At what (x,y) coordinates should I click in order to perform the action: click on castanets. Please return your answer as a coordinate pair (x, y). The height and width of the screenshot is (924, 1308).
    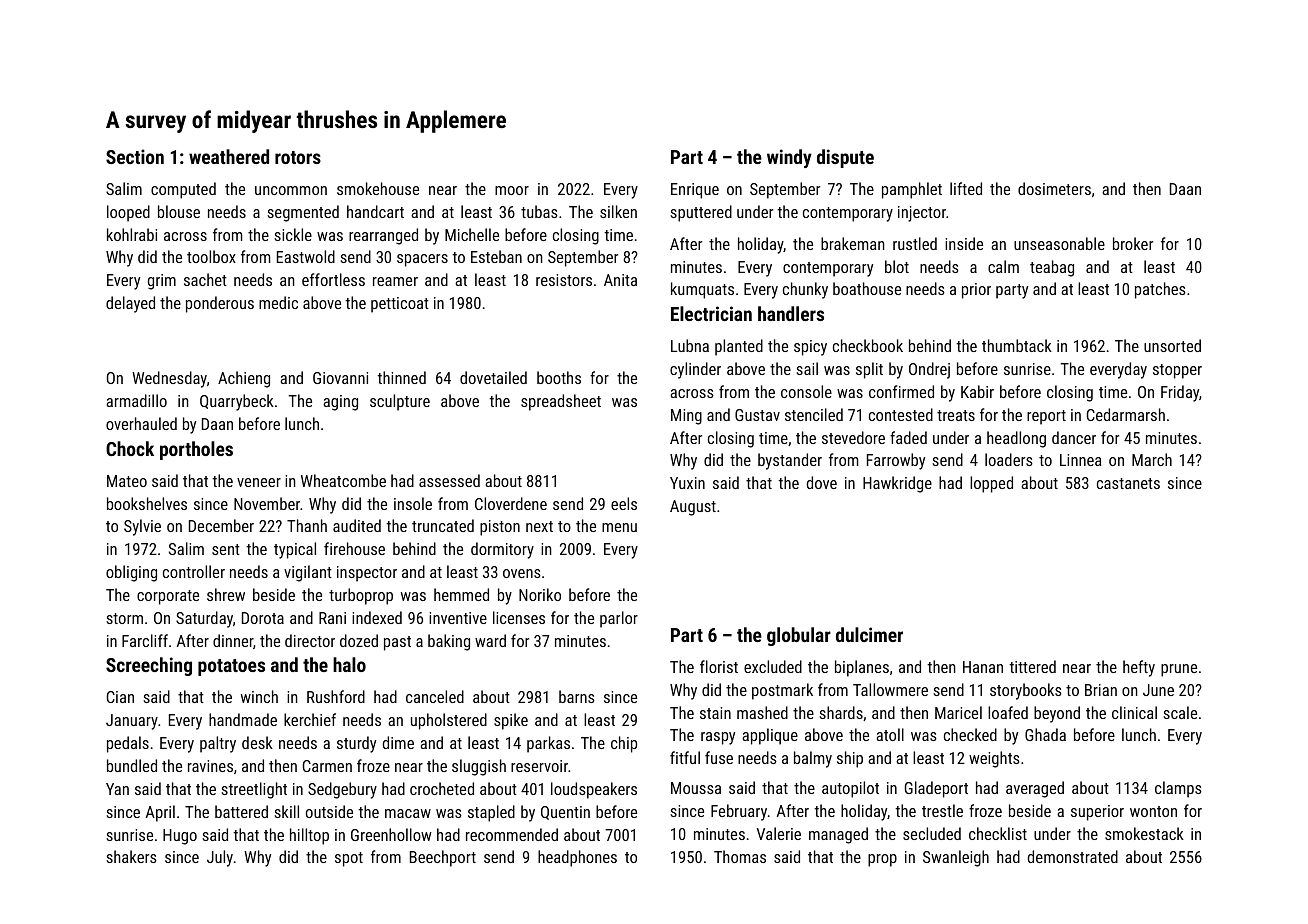
    Looking at the image, I should click on (1128, 483).
